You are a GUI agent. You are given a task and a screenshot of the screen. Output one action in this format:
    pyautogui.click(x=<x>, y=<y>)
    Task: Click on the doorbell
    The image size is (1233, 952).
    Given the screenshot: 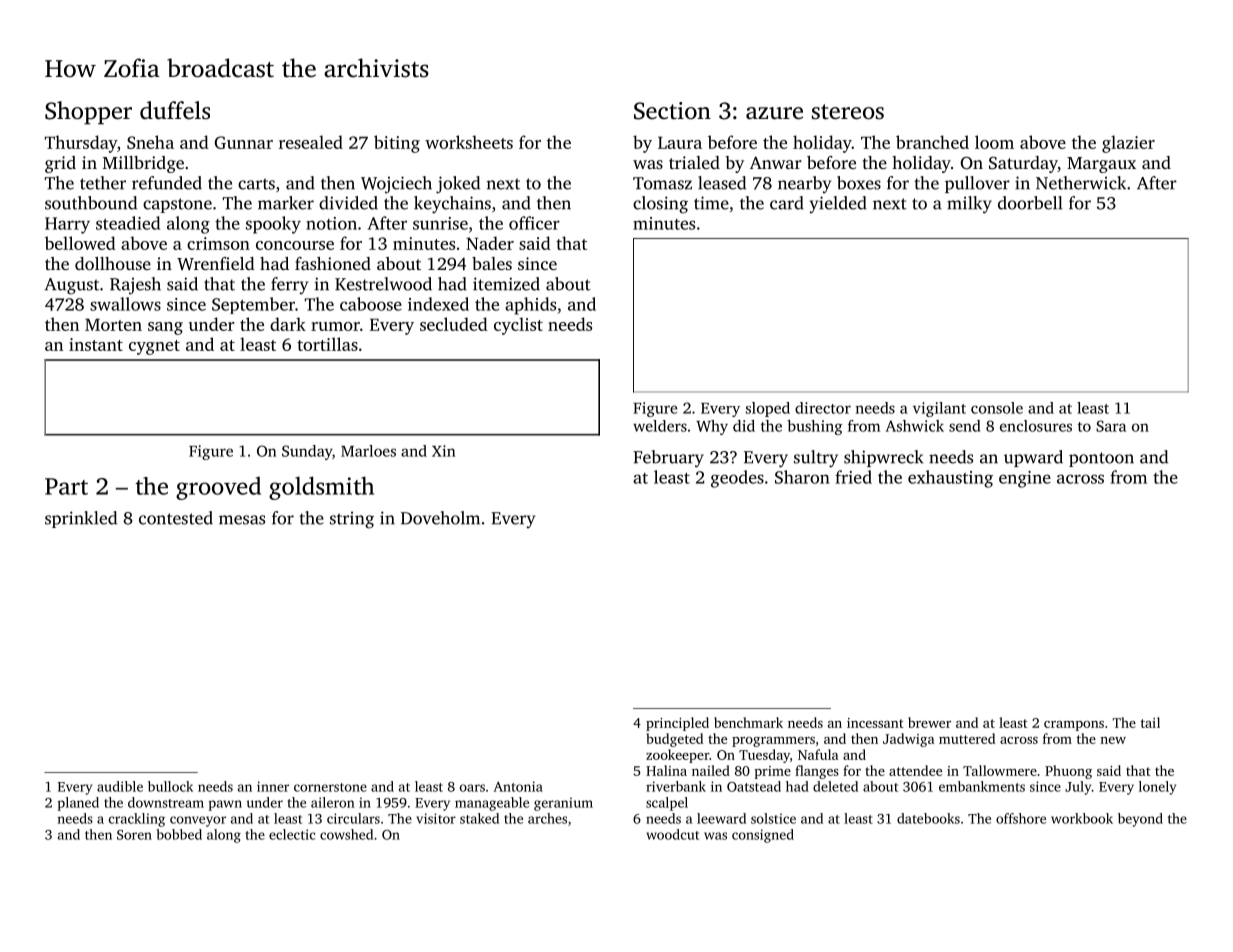 What is the action you would take?
    pyautogui.click(x=1030, y=203)
